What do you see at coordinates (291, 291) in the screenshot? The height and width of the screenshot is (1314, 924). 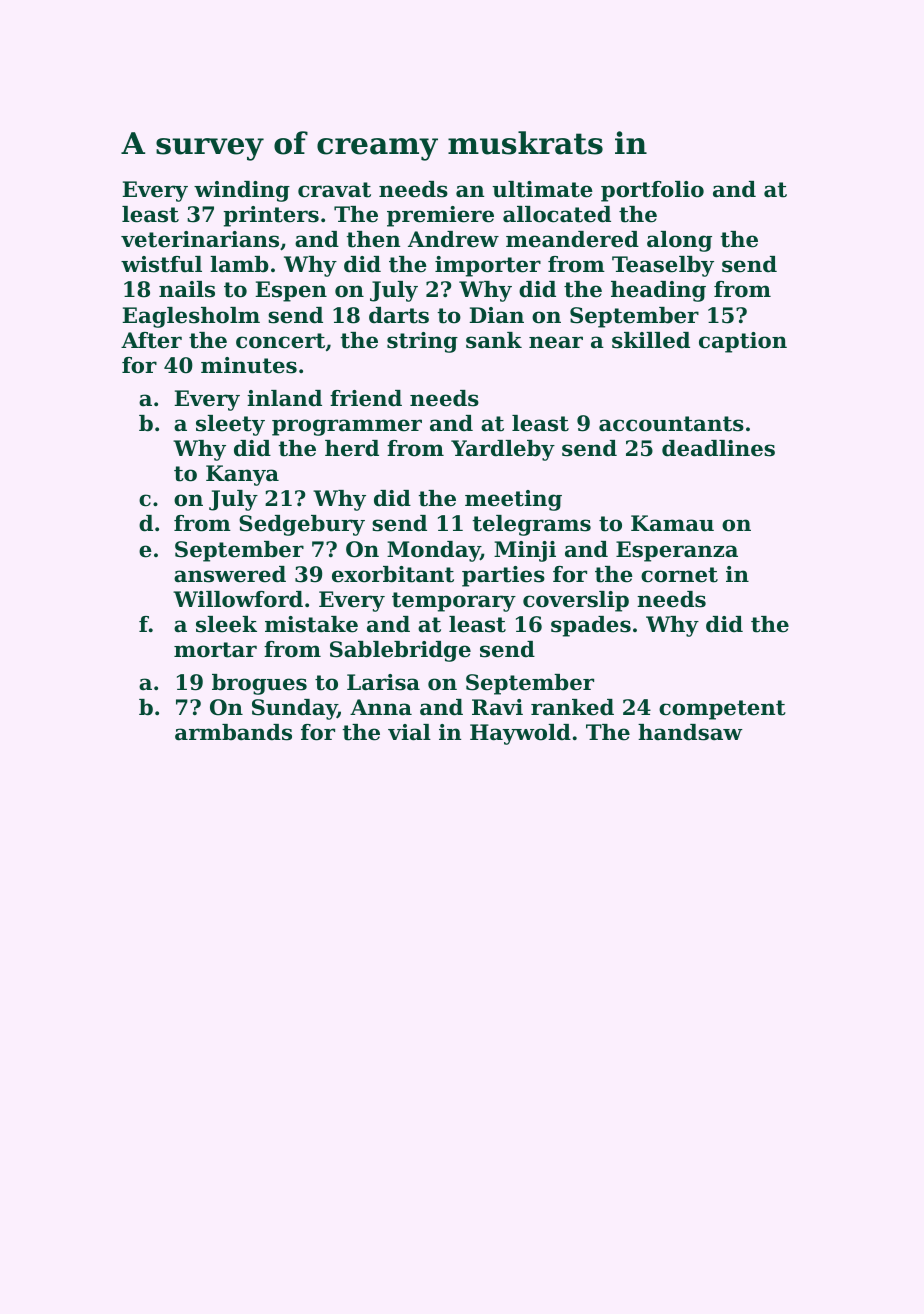 I see `Espen` at bounding box center [291, 291].
